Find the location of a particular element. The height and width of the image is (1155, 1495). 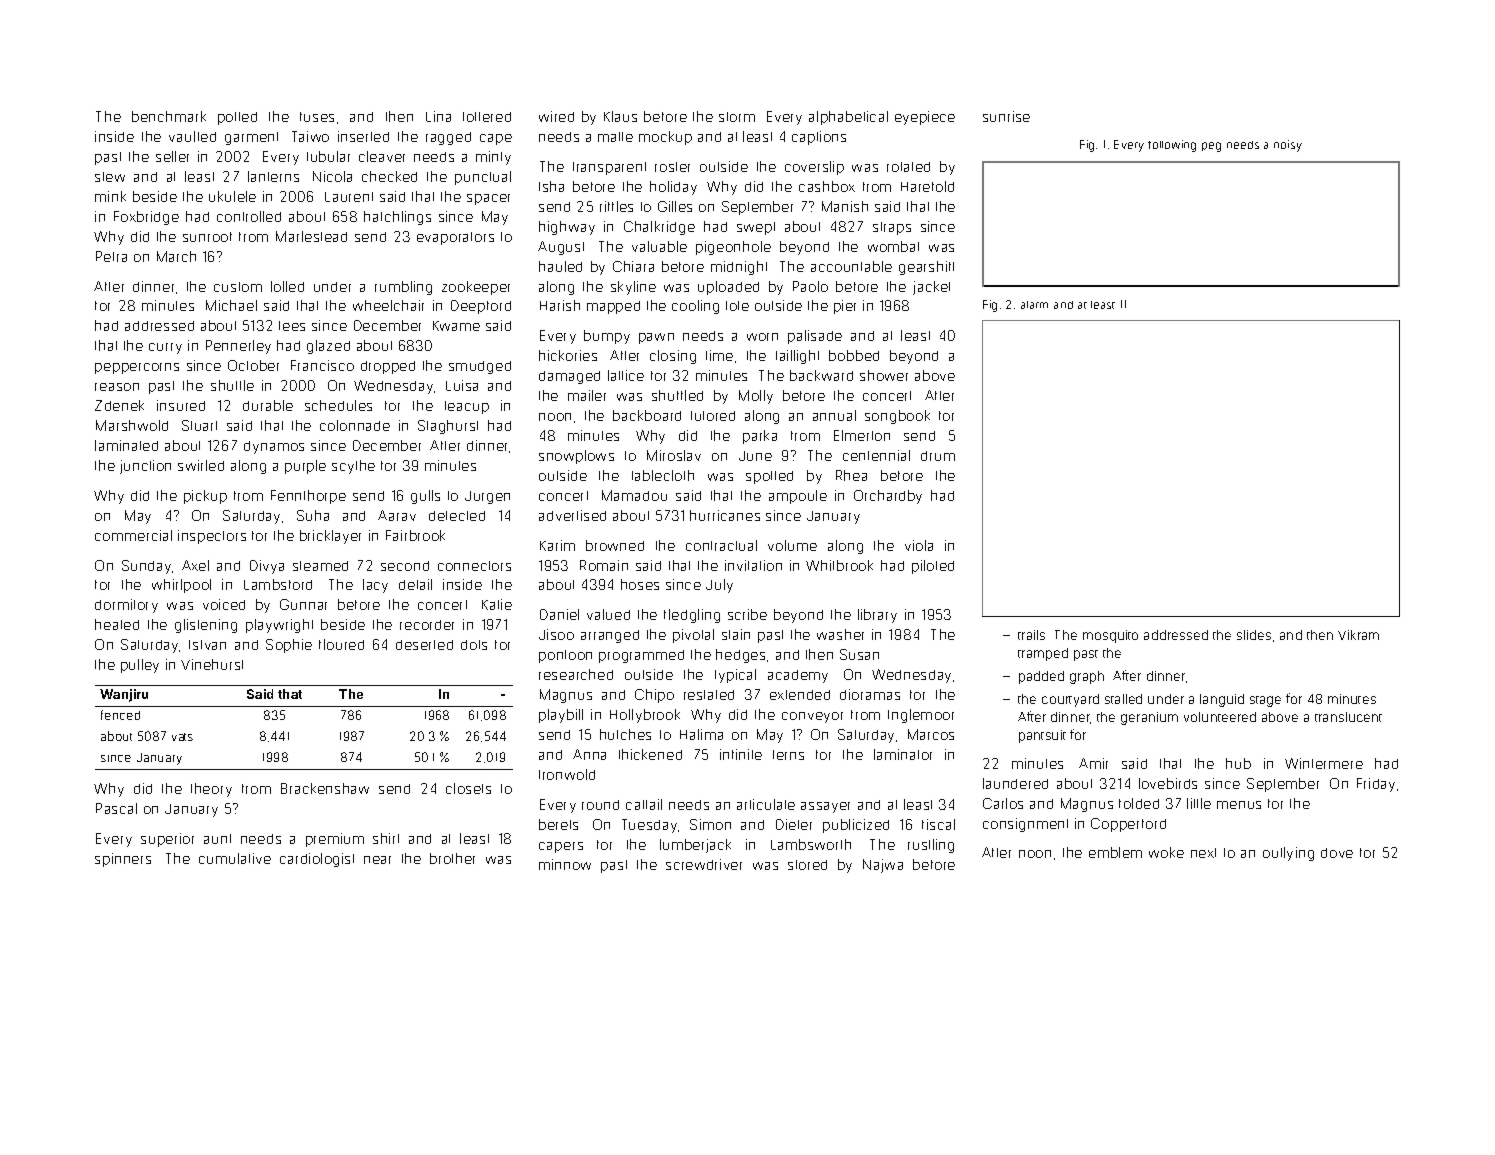

alarm is located at coordinates (1034, 305).
